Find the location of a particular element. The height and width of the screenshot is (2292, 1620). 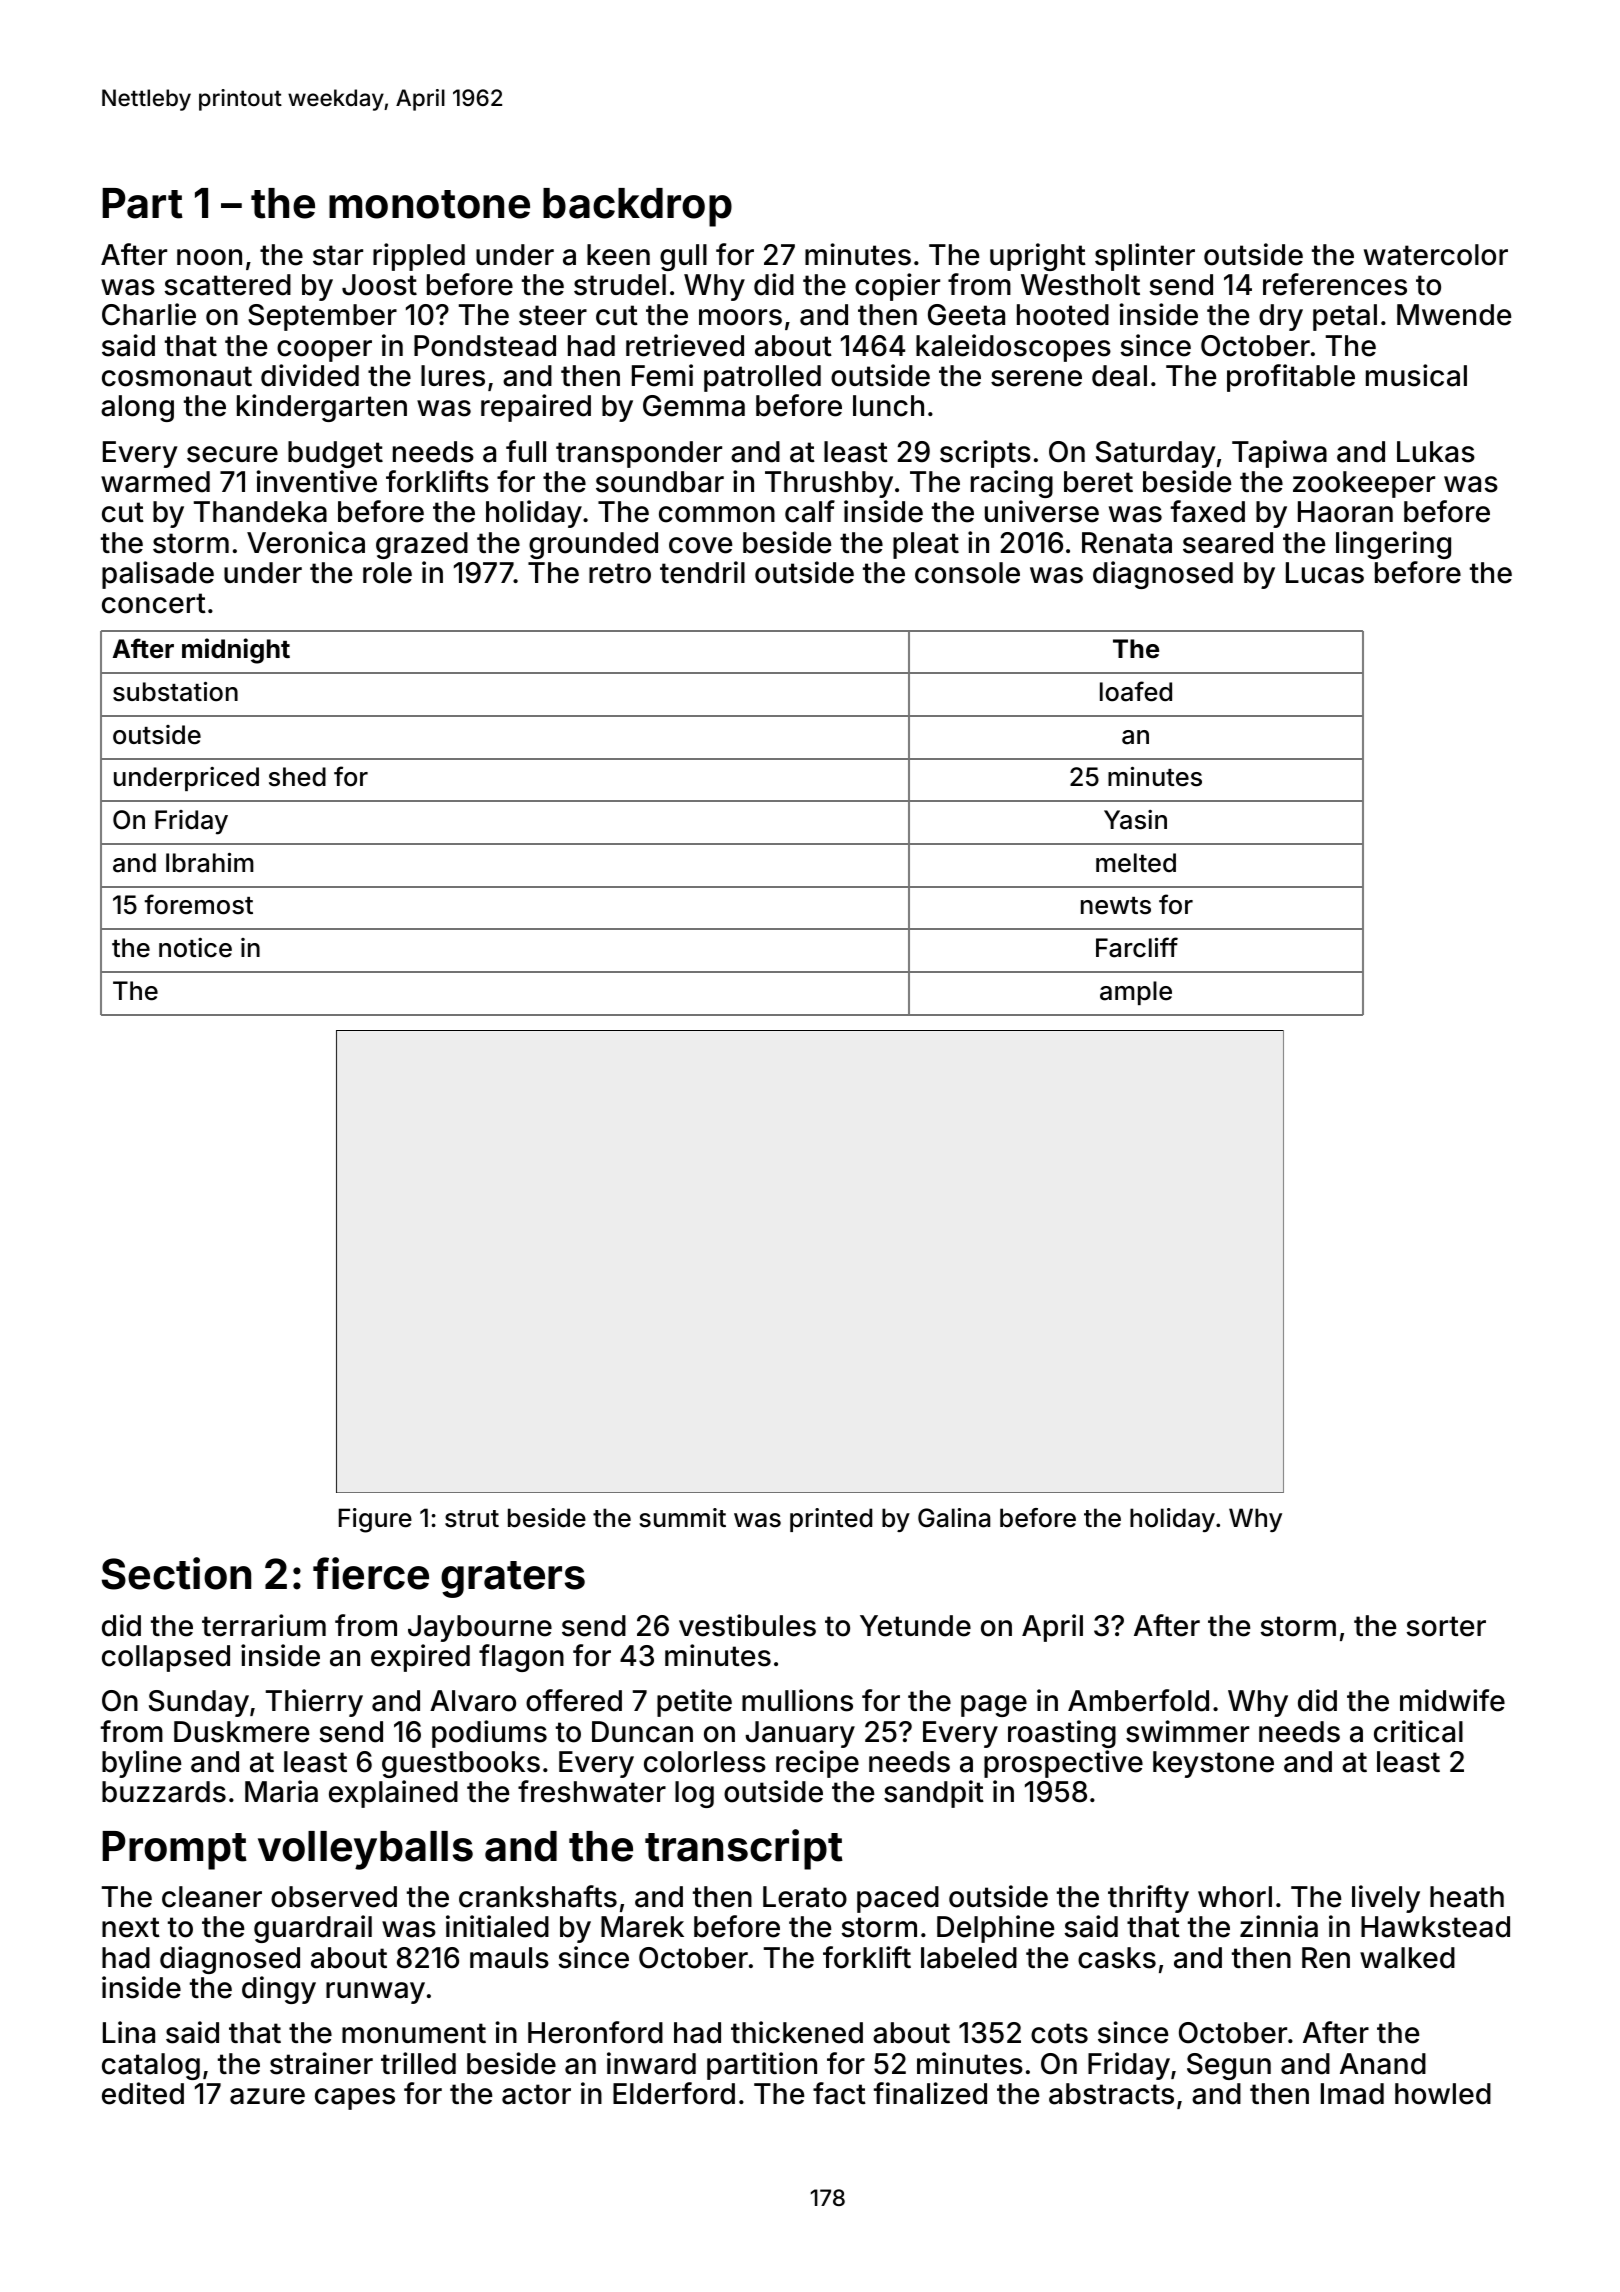

ample is located at coordinates (1136, 993).
